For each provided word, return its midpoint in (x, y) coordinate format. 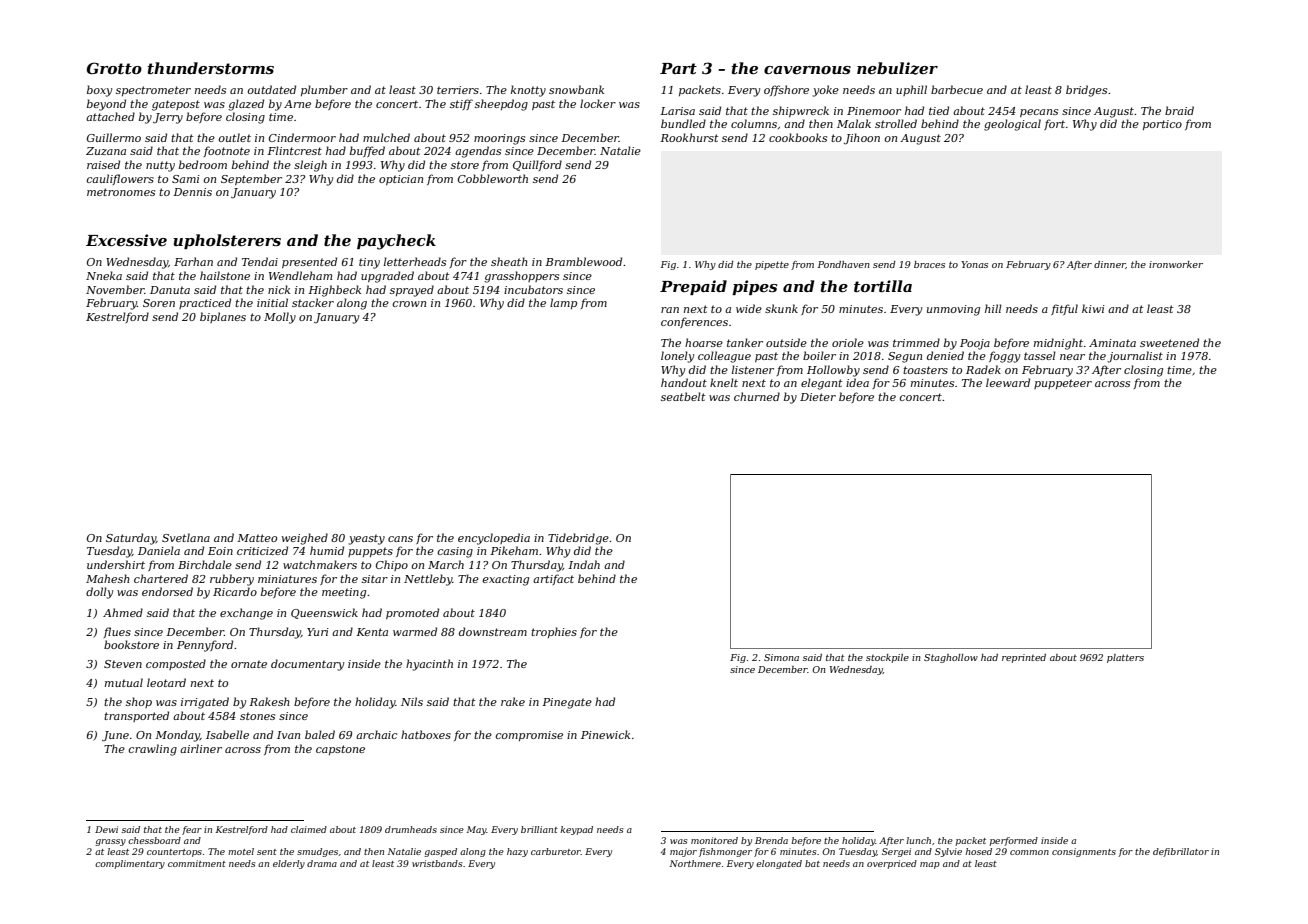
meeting (344, 593)
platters (1125, 658)
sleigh (310, 166)
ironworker (1176, 264)
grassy (110, 842)
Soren (159, 303)
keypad (576, 830)
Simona (781, 657)
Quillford (537, 165)
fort (1054, 124)
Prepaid (693, 287)
